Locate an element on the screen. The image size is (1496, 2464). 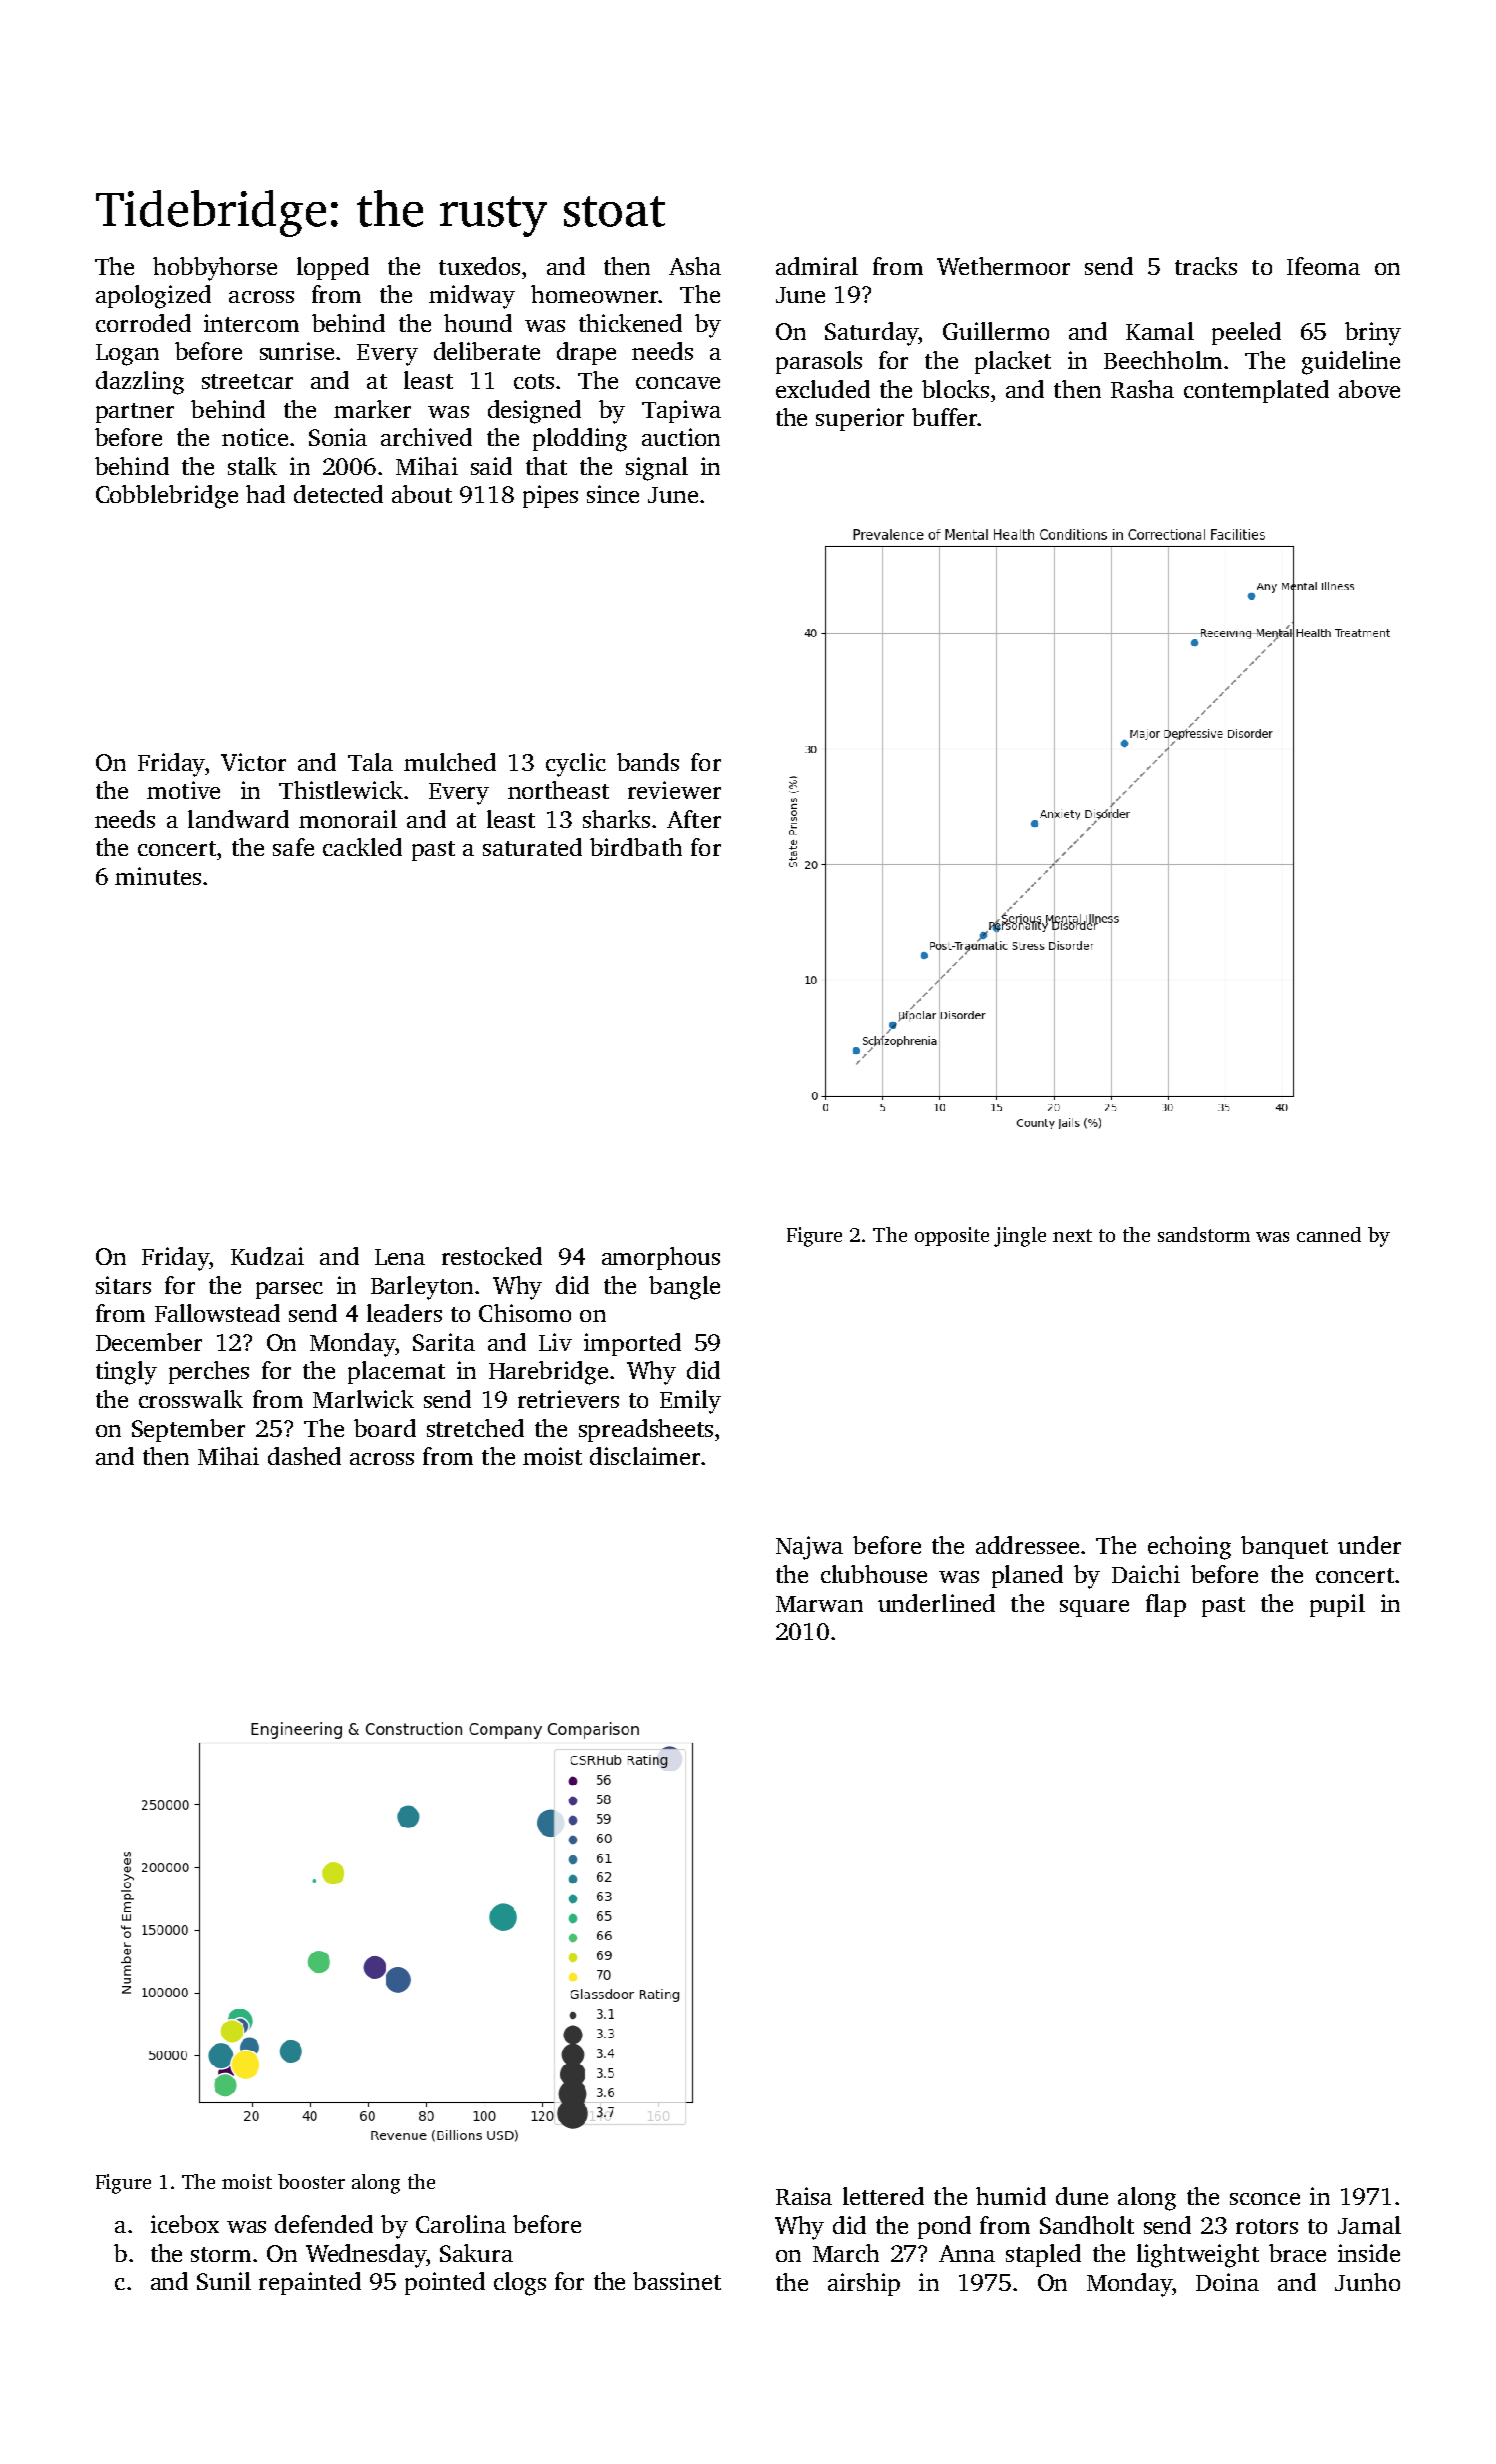
Tala is located at coordinates (370, 762).
